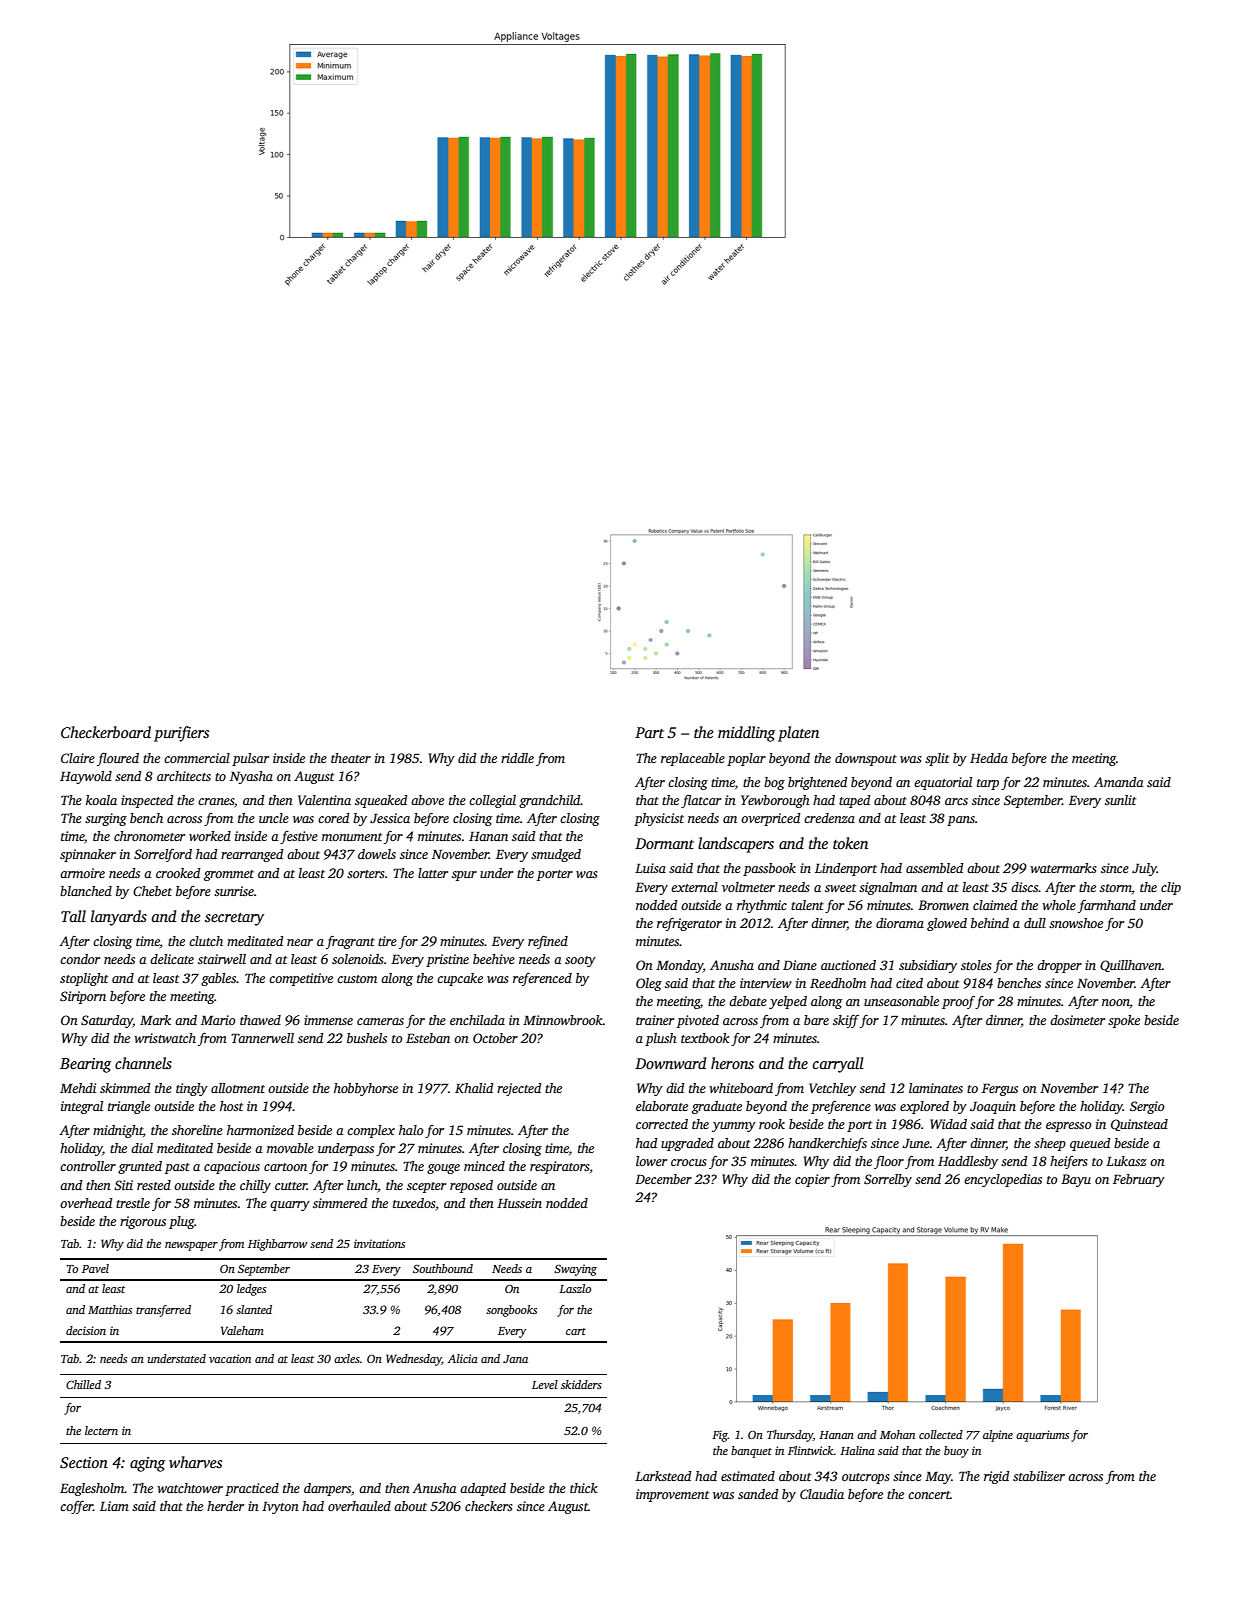 This screenshot has height=1608, width=1243. I want to click on festive, so click(299, 837).
